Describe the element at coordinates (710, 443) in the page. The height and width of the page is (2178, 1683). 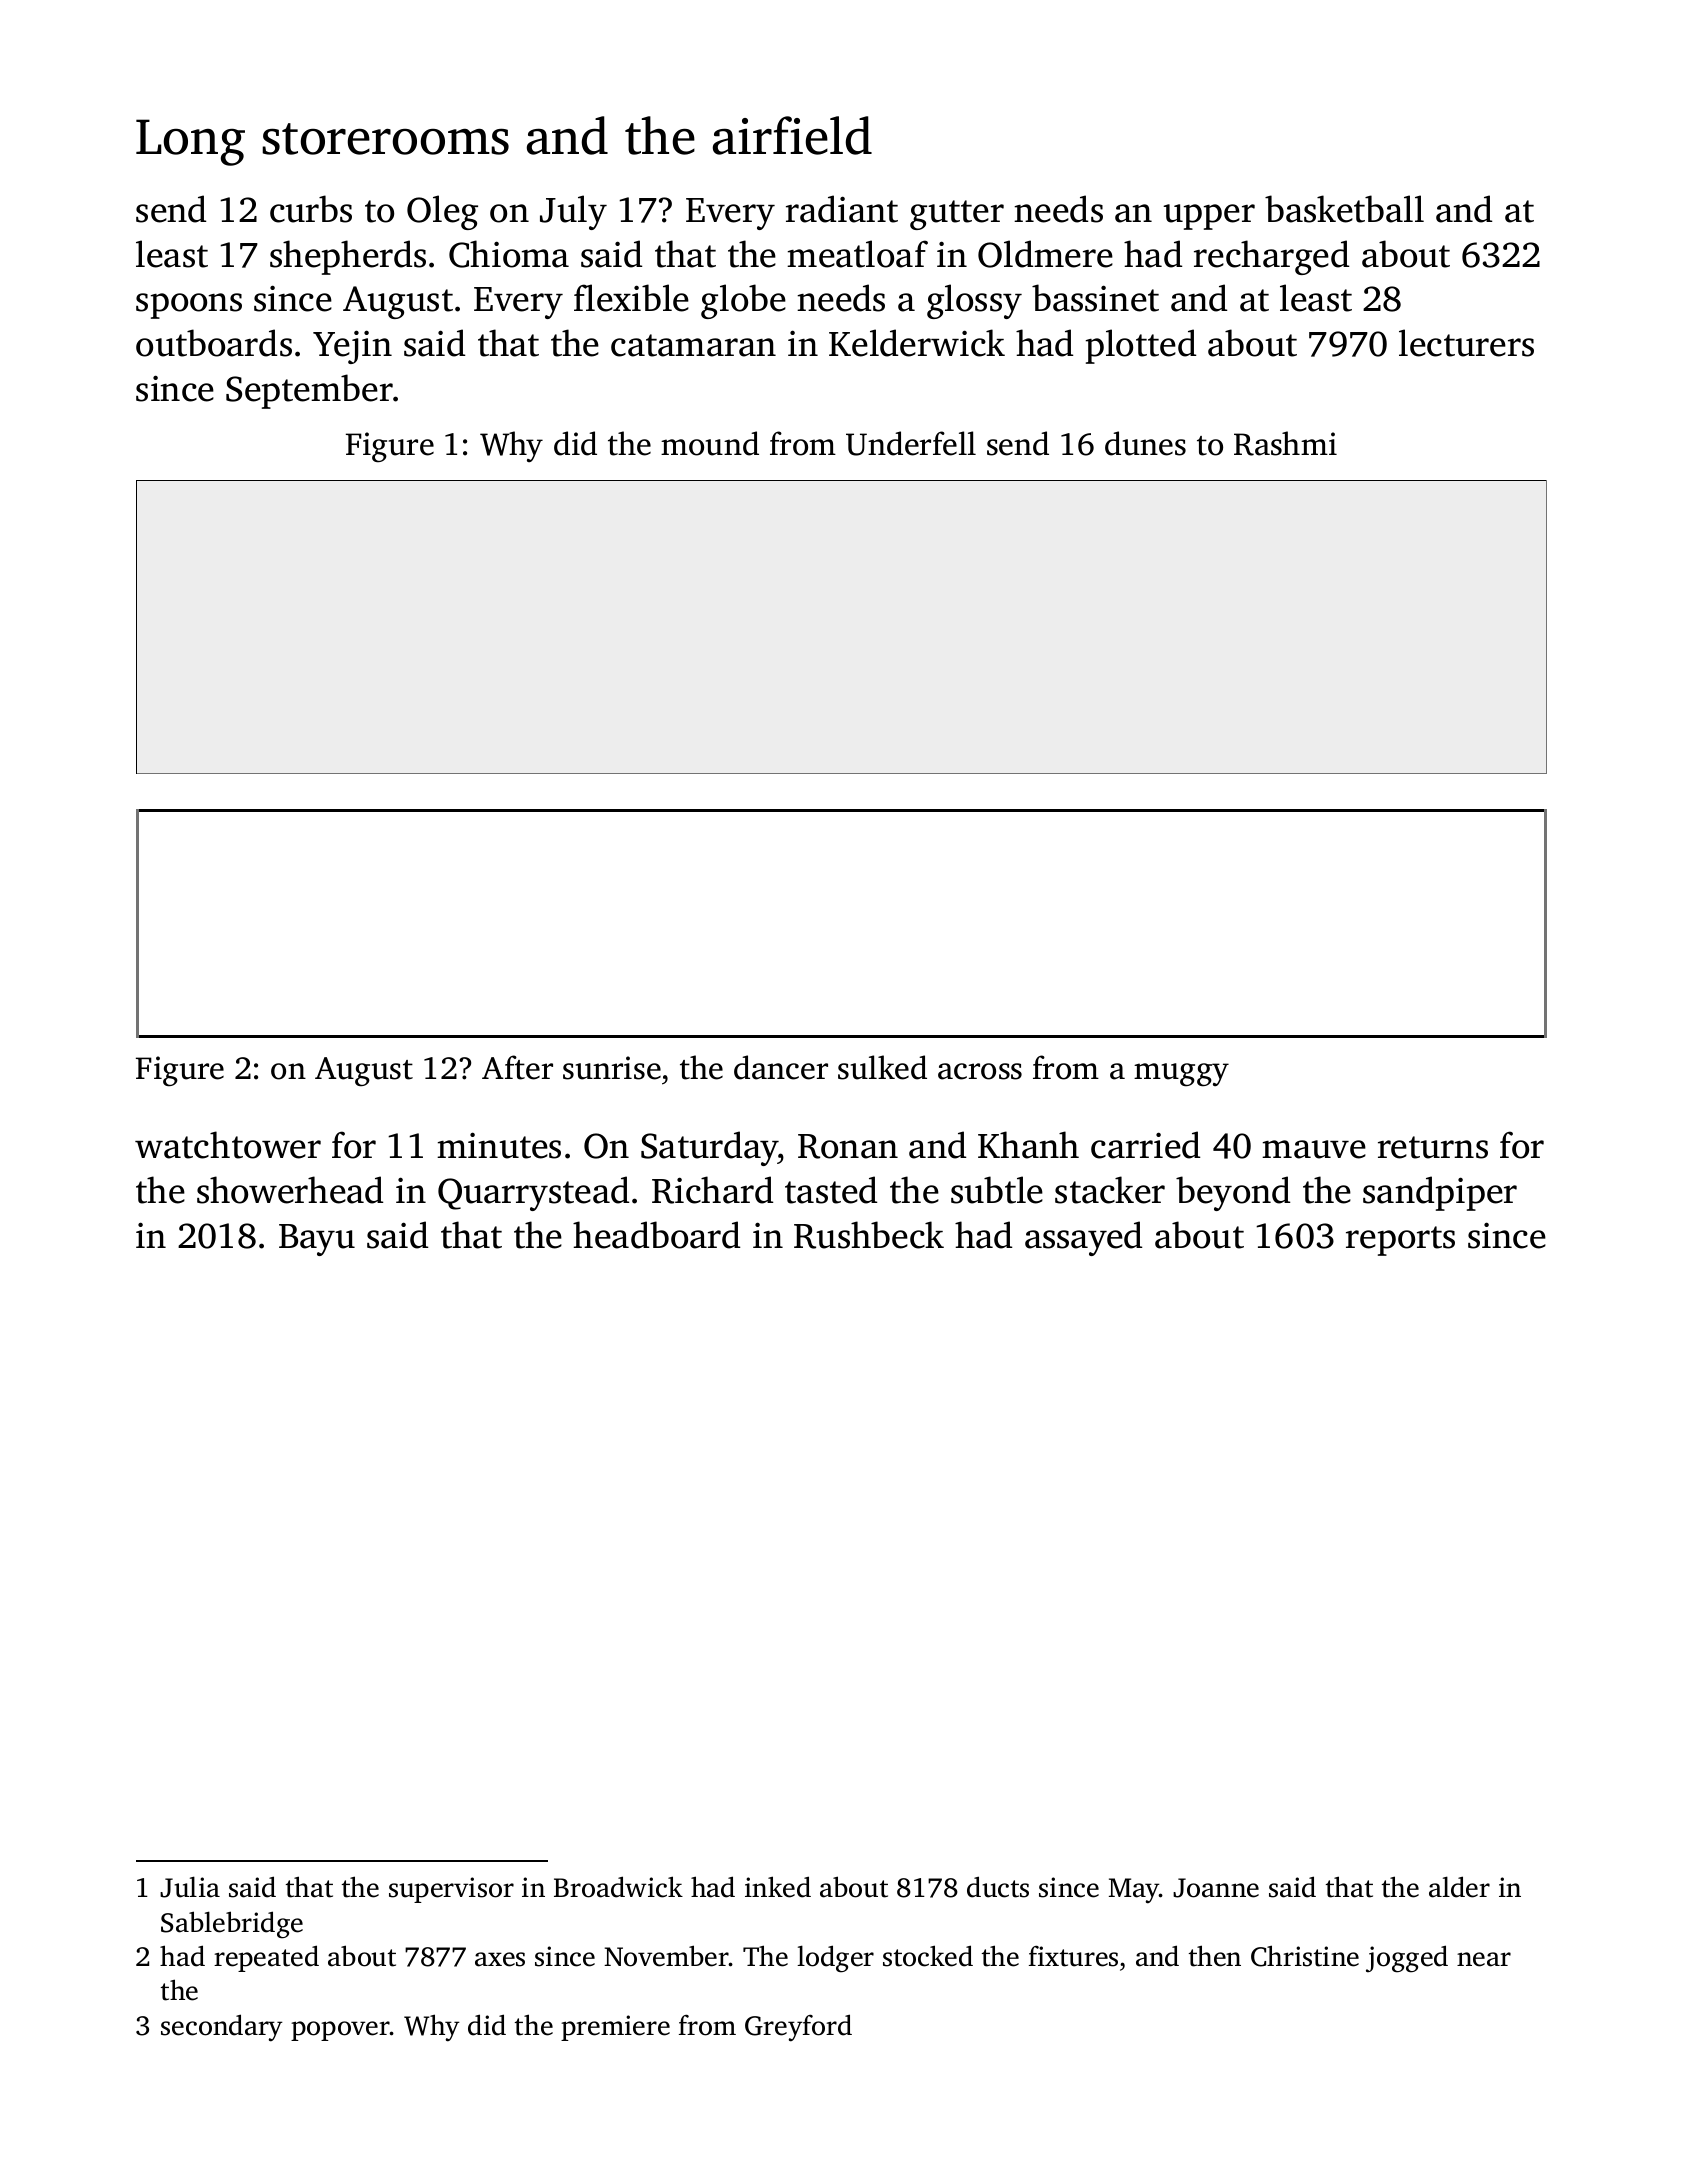
I see `mound` at that location.
